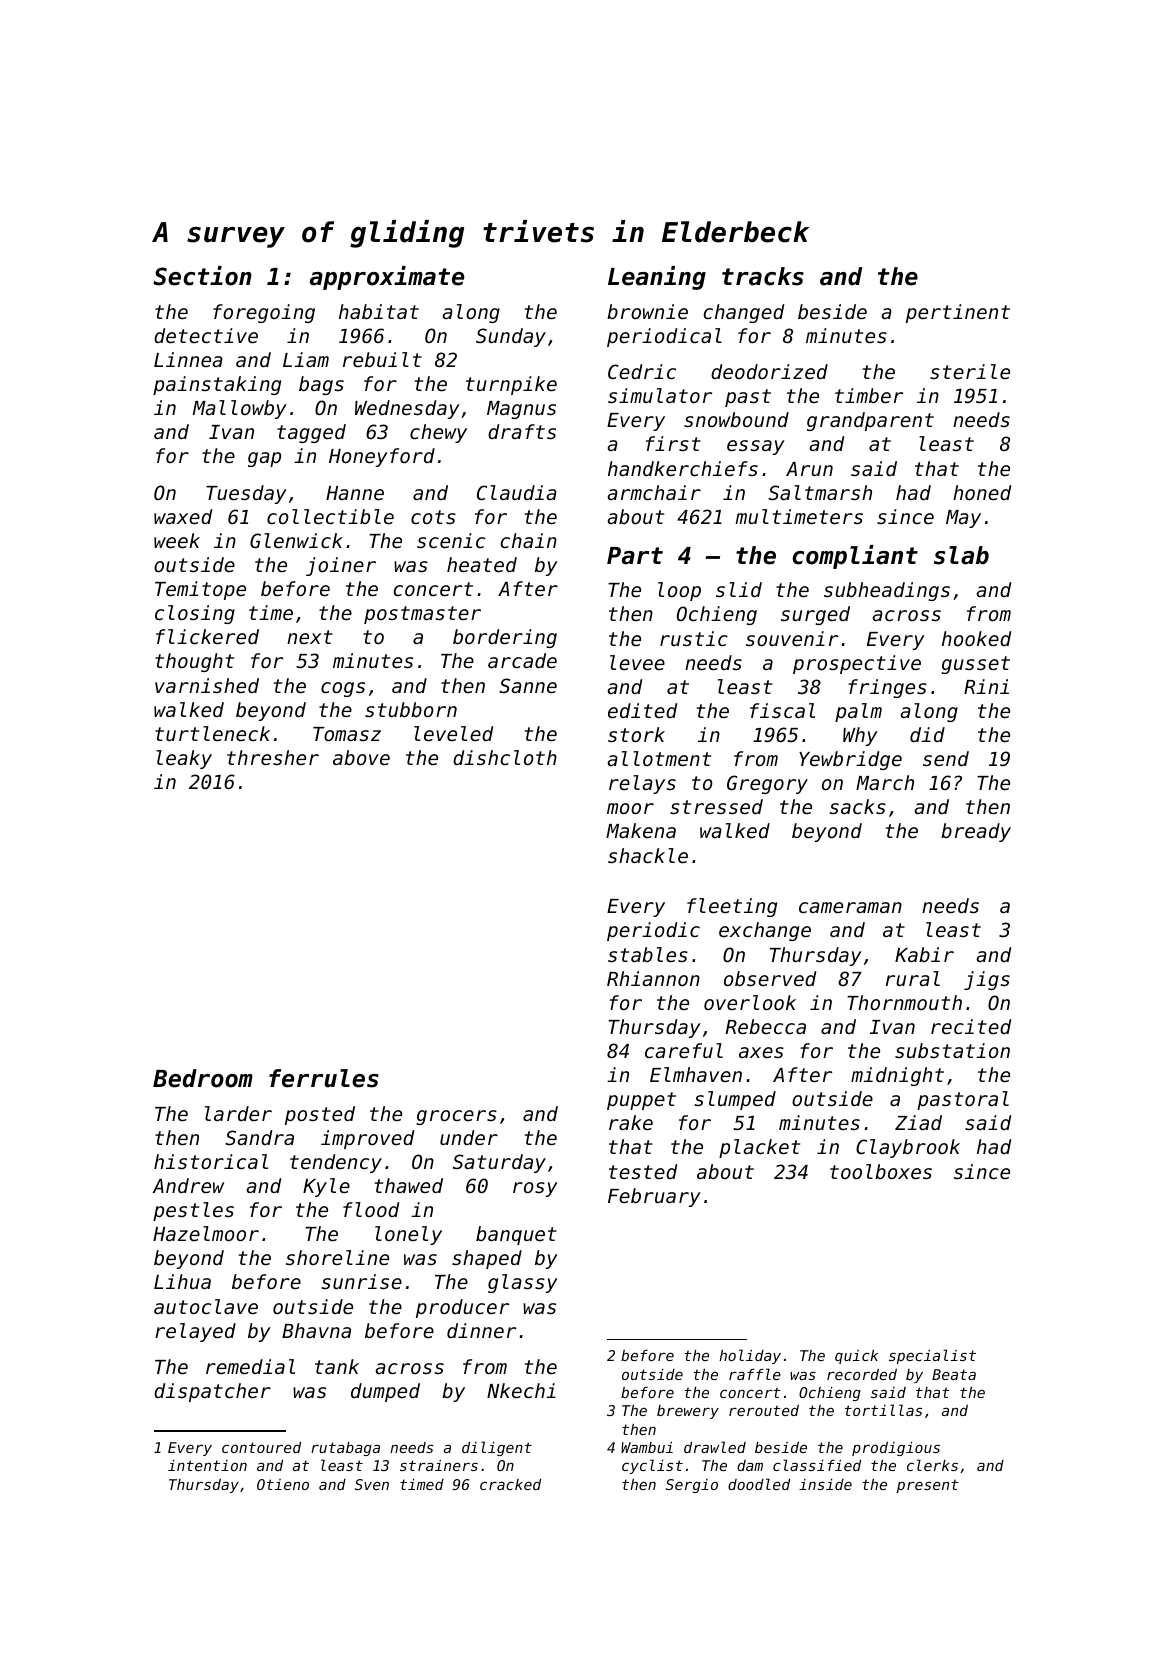 The height and width of the screenshot is (1654, 1165). What do you see at coordinates (961, 555) in the screenshot?
I see `slab` at bounding box center [961, 555].
